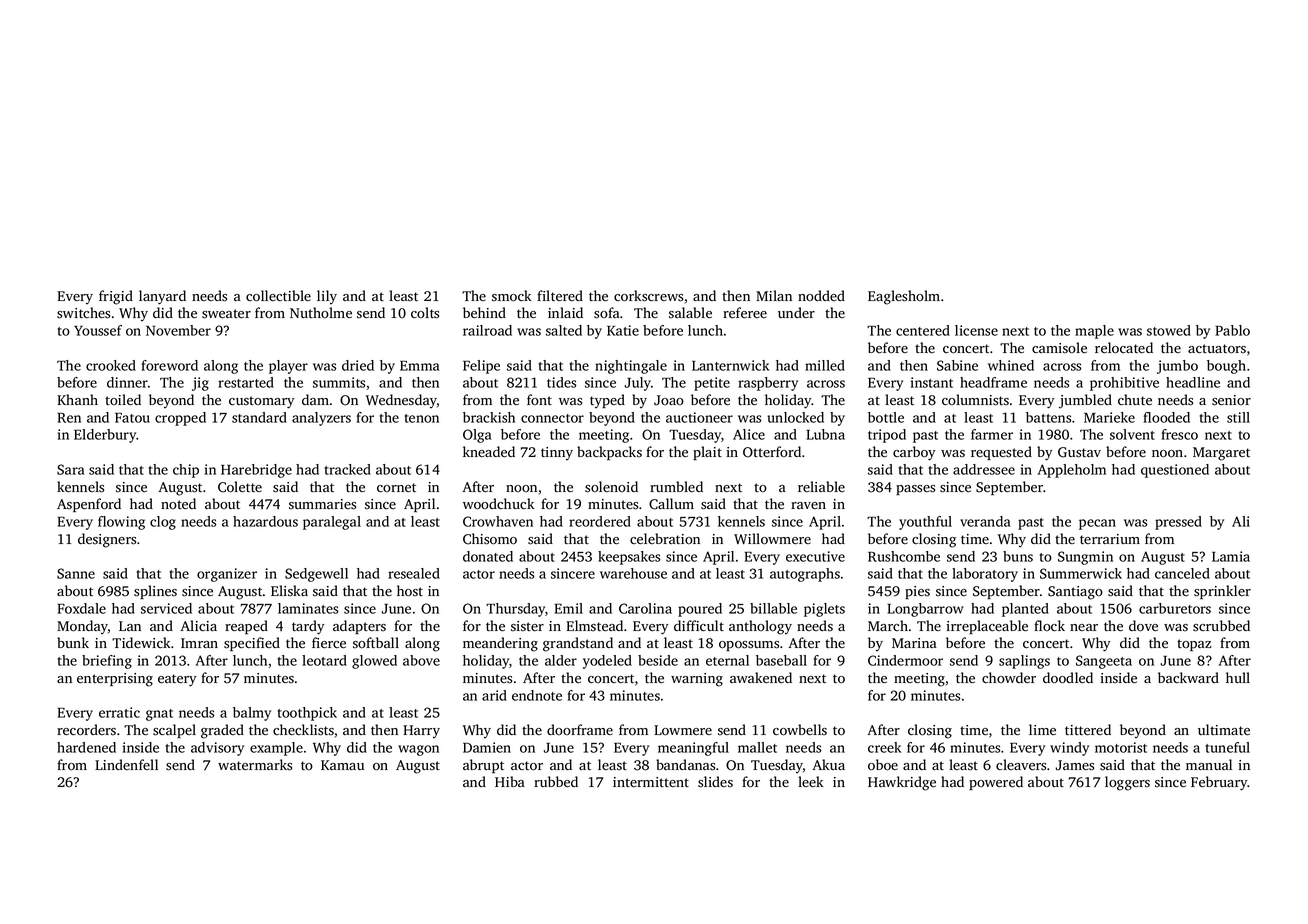 The image size is (1308, 924). I want to click on collectible, so click(278, 296).
